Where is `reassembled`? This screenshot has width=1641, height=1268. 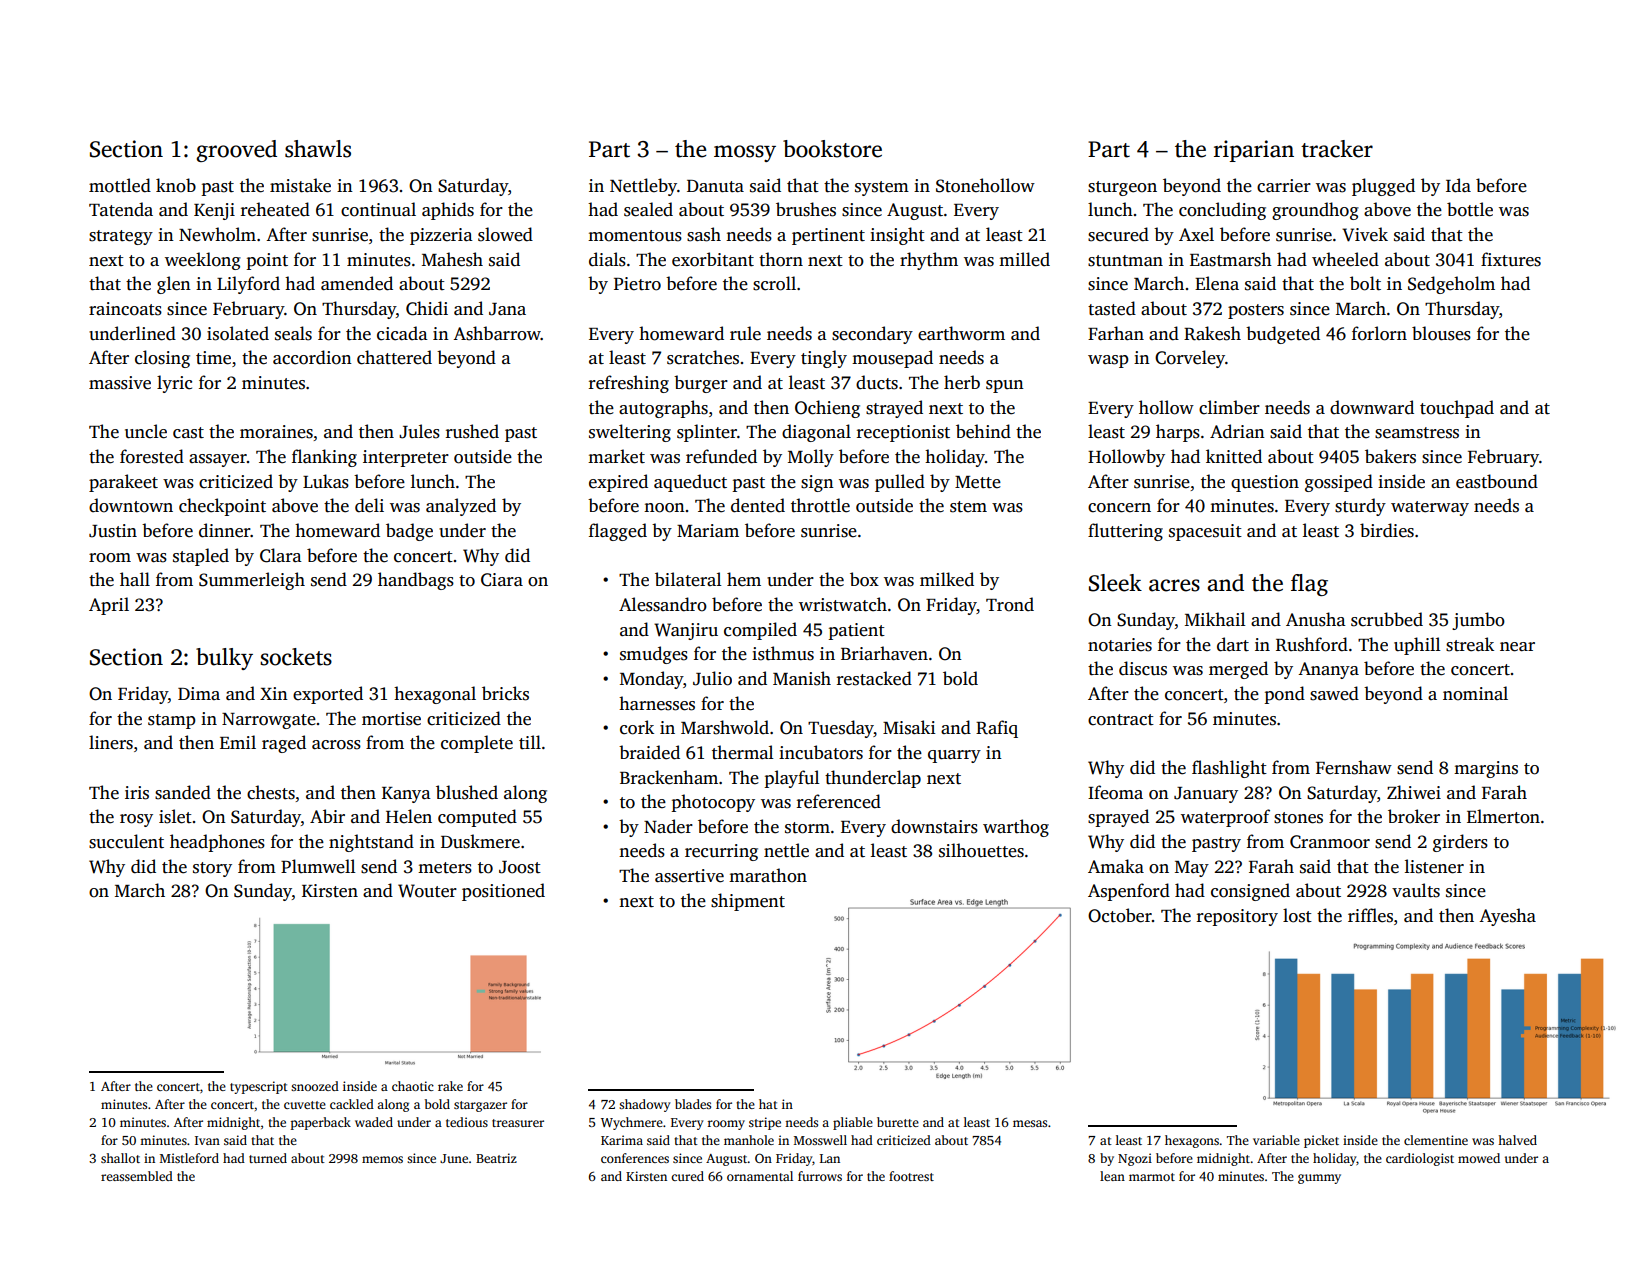
reassembled is located at coordinates (137, 1176).
